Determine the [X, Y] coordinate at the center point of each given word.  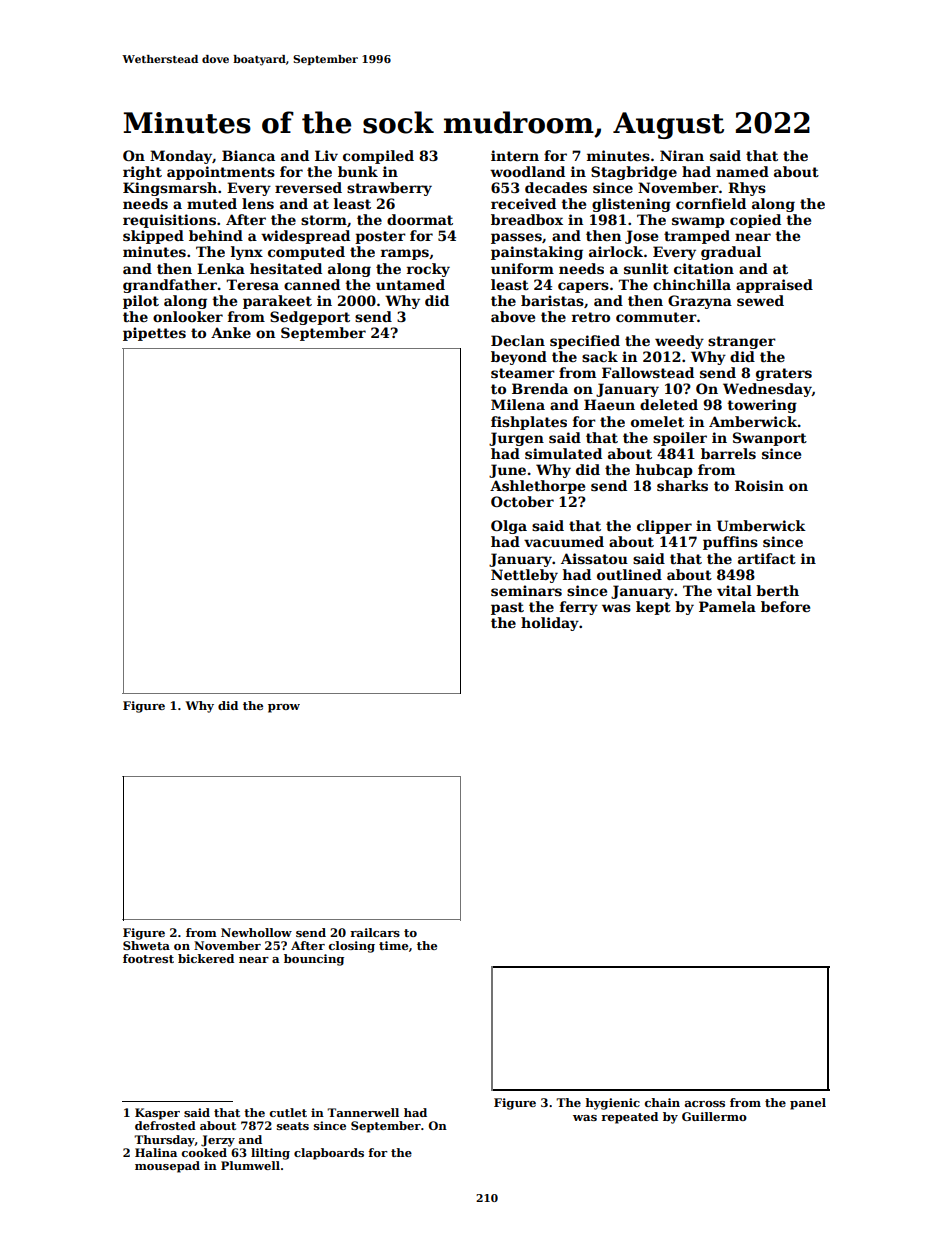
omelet [657, 421]
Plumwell [250, 1165]
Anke [231, 332]
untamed [410, 284]
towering [762, 406]
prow [284, 708]
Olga [509, 527]
